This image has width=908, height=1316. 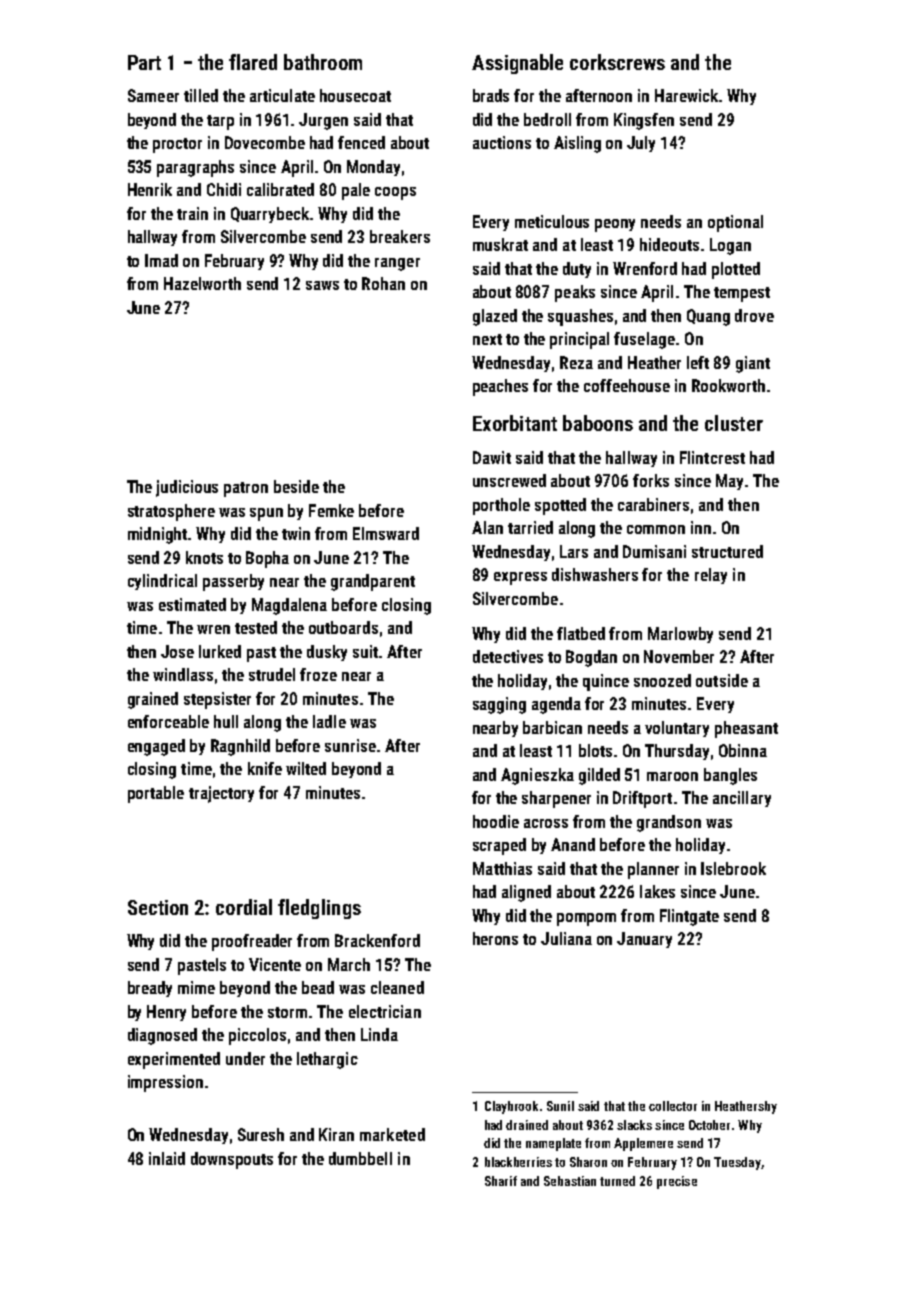 I want to click on suit, so click(x=365, y=651).
